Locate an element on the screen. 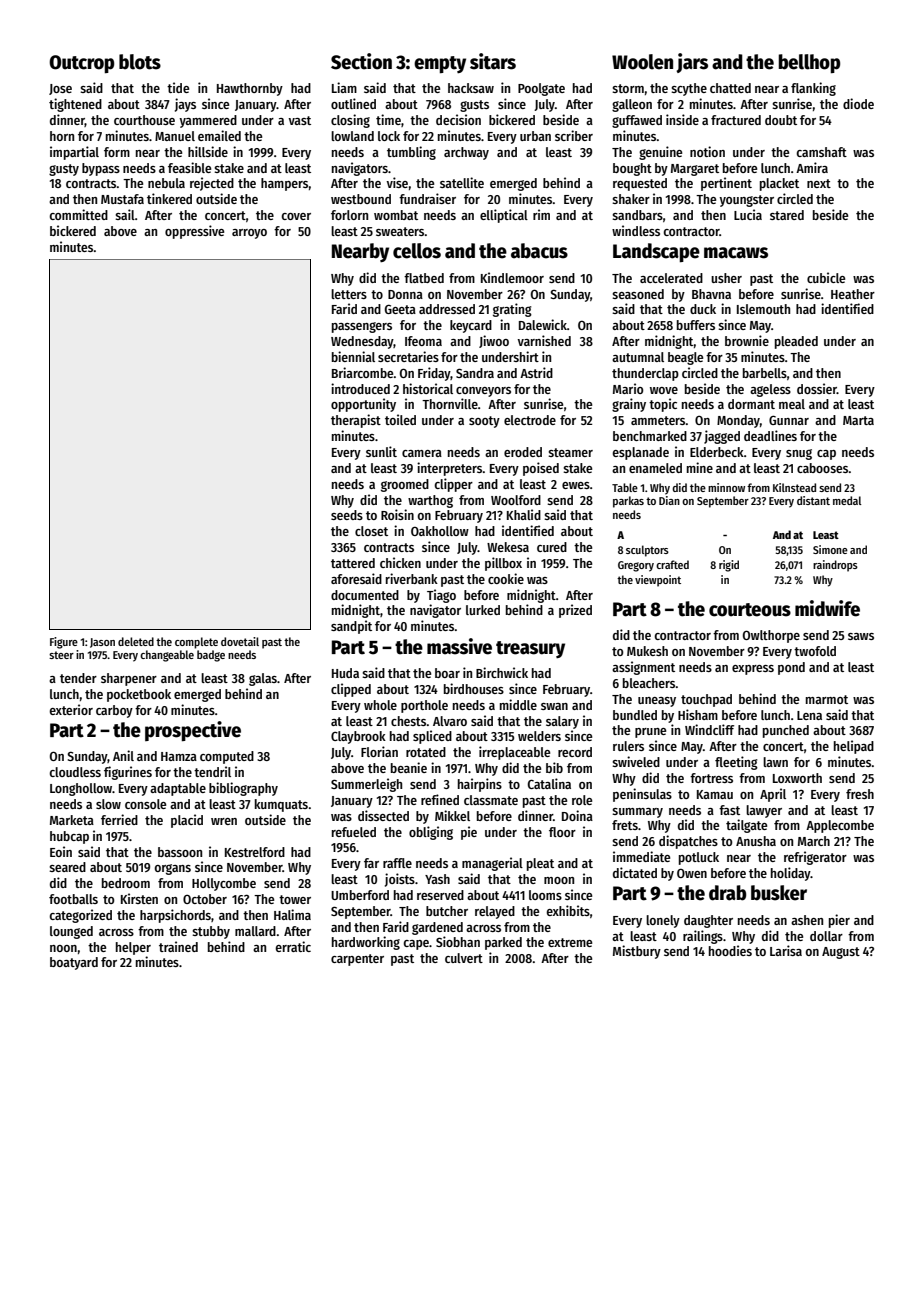 The height and width of the screenshot is (1308, 924). trained is located at coordinates (178, 946).
